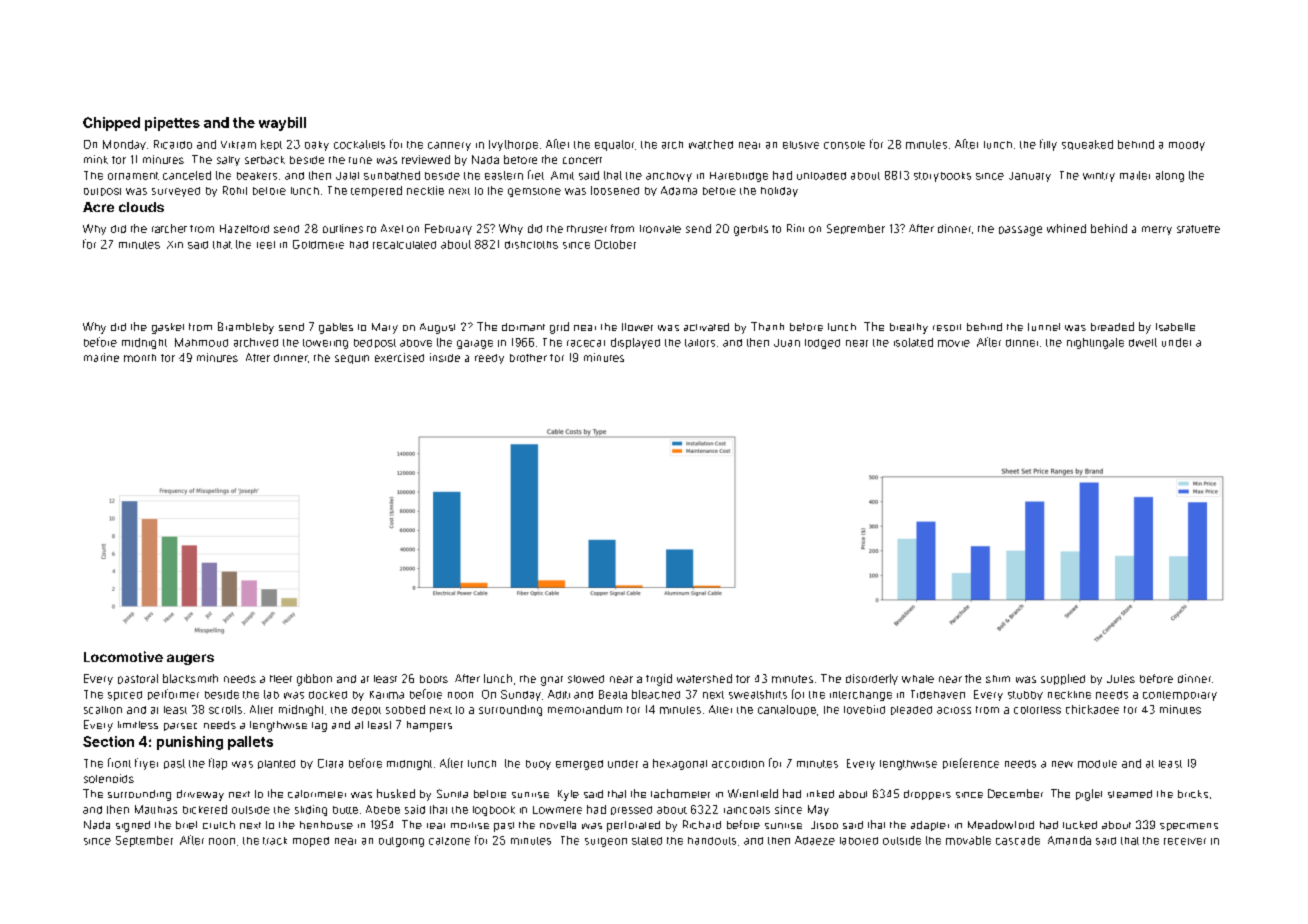 This screenshot has height=924, width=1308. I want to click on sequin, so click(352, 359).
